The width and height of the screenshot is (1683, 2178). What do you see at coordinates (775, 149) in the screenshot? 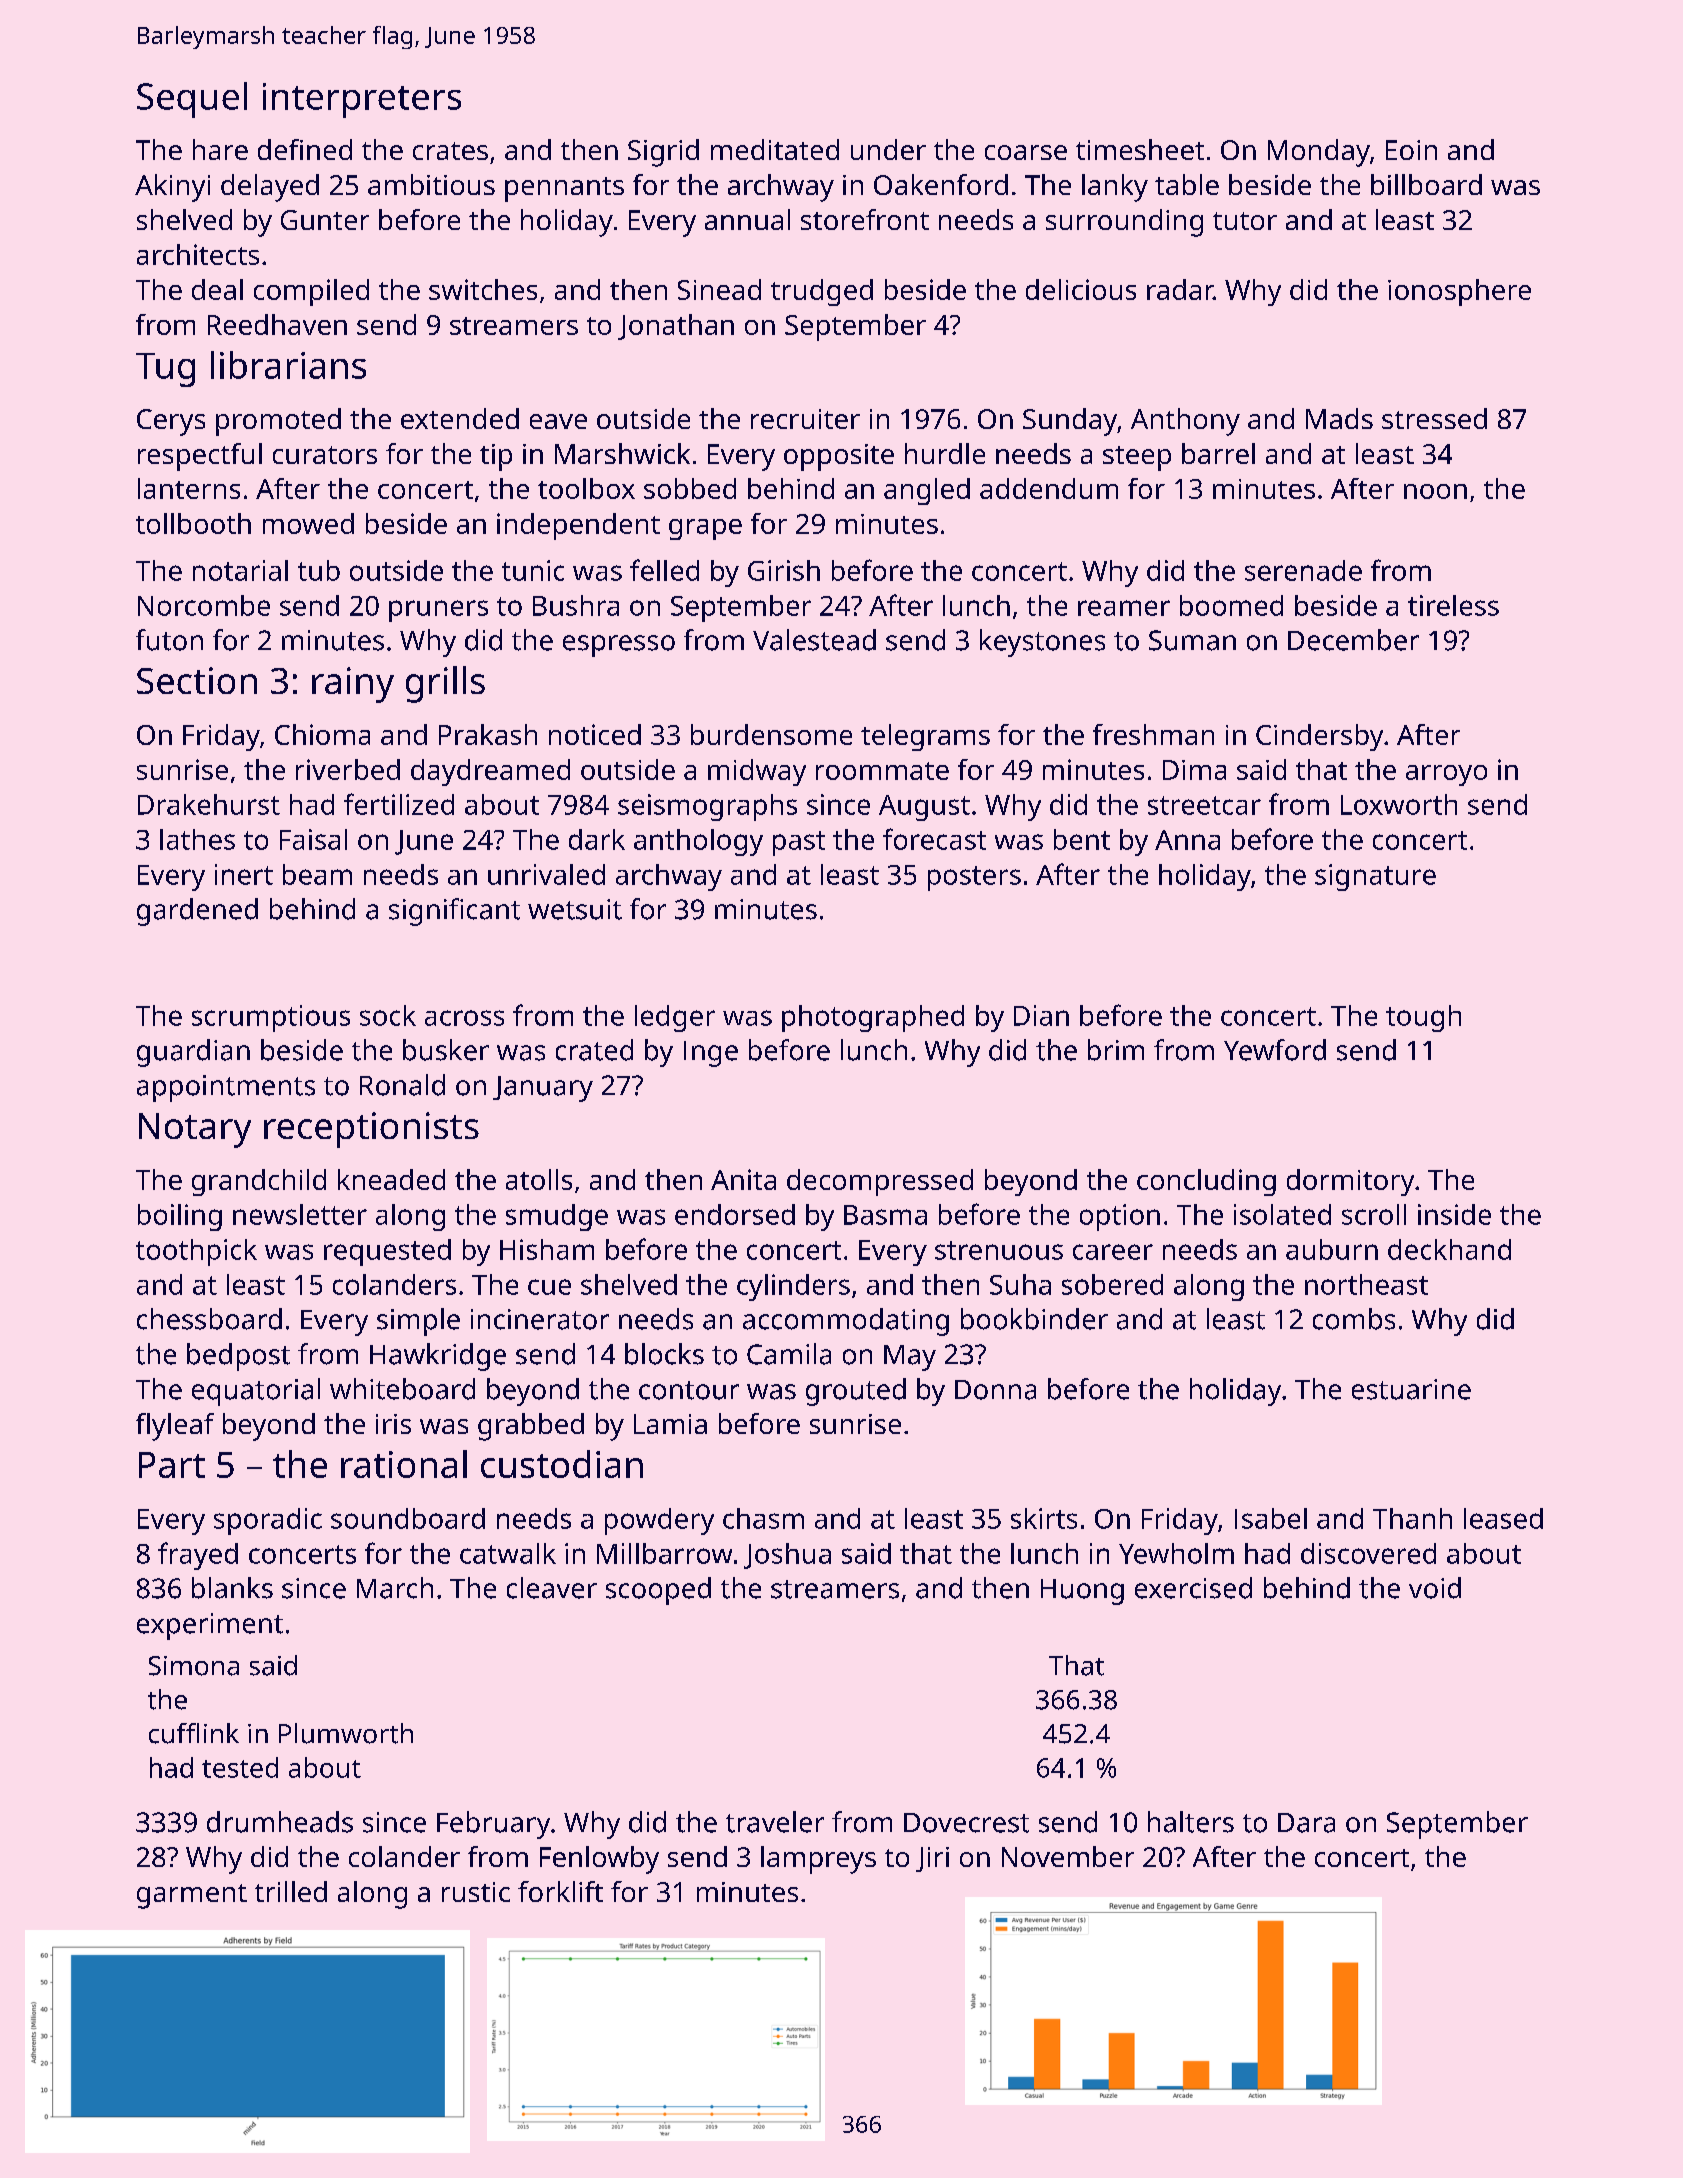
I see `meditated` at bounding box center [775, 149].
